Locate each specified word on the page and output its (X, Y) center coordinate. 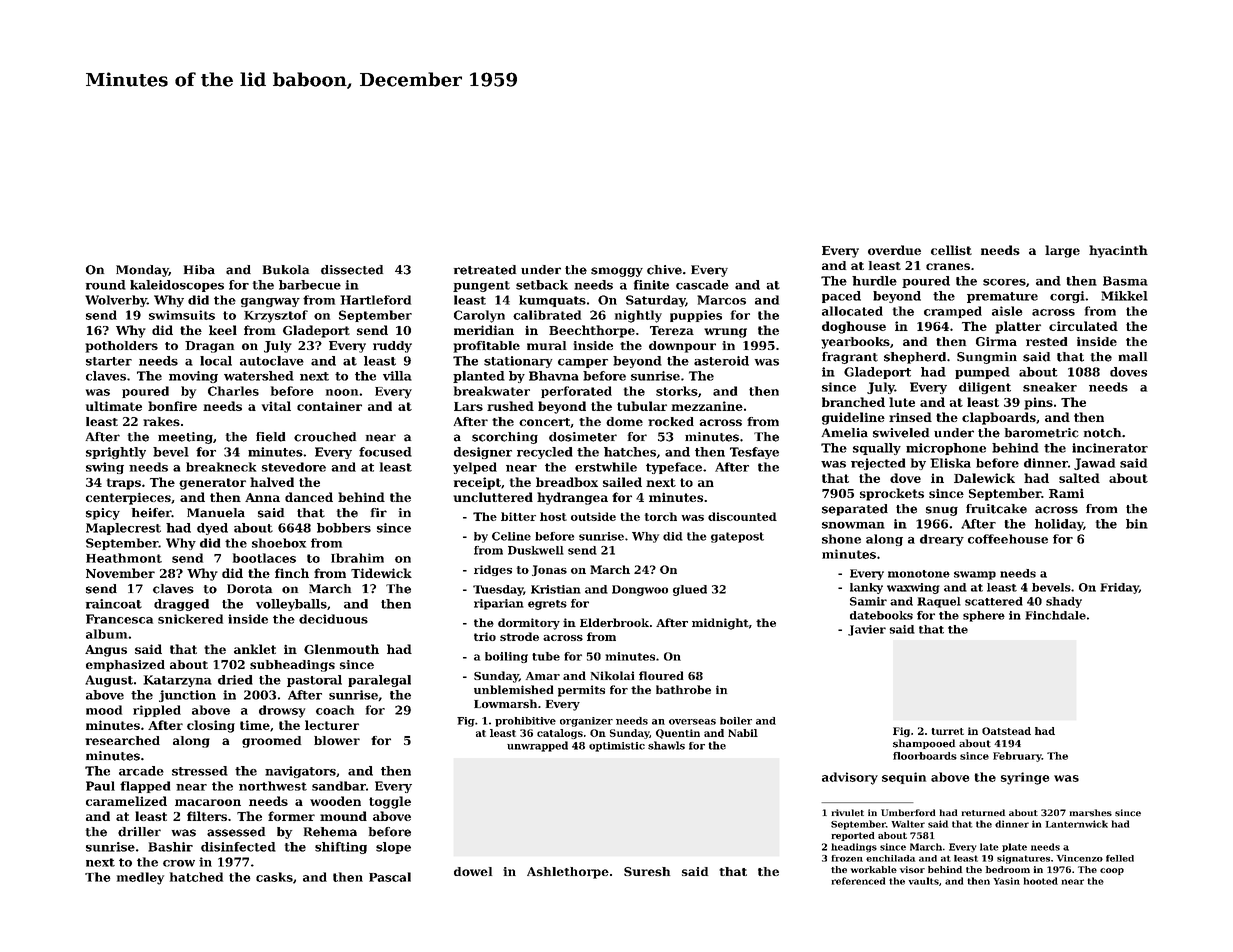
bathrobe (683, 689)
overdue (894, 250)
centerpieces (128, 498)
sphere (984, 616)
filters (207, 816)
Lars (468, 406)
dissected (352, 270)
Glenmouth (341, 649)
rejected (878, 464)
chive (664, 270)
